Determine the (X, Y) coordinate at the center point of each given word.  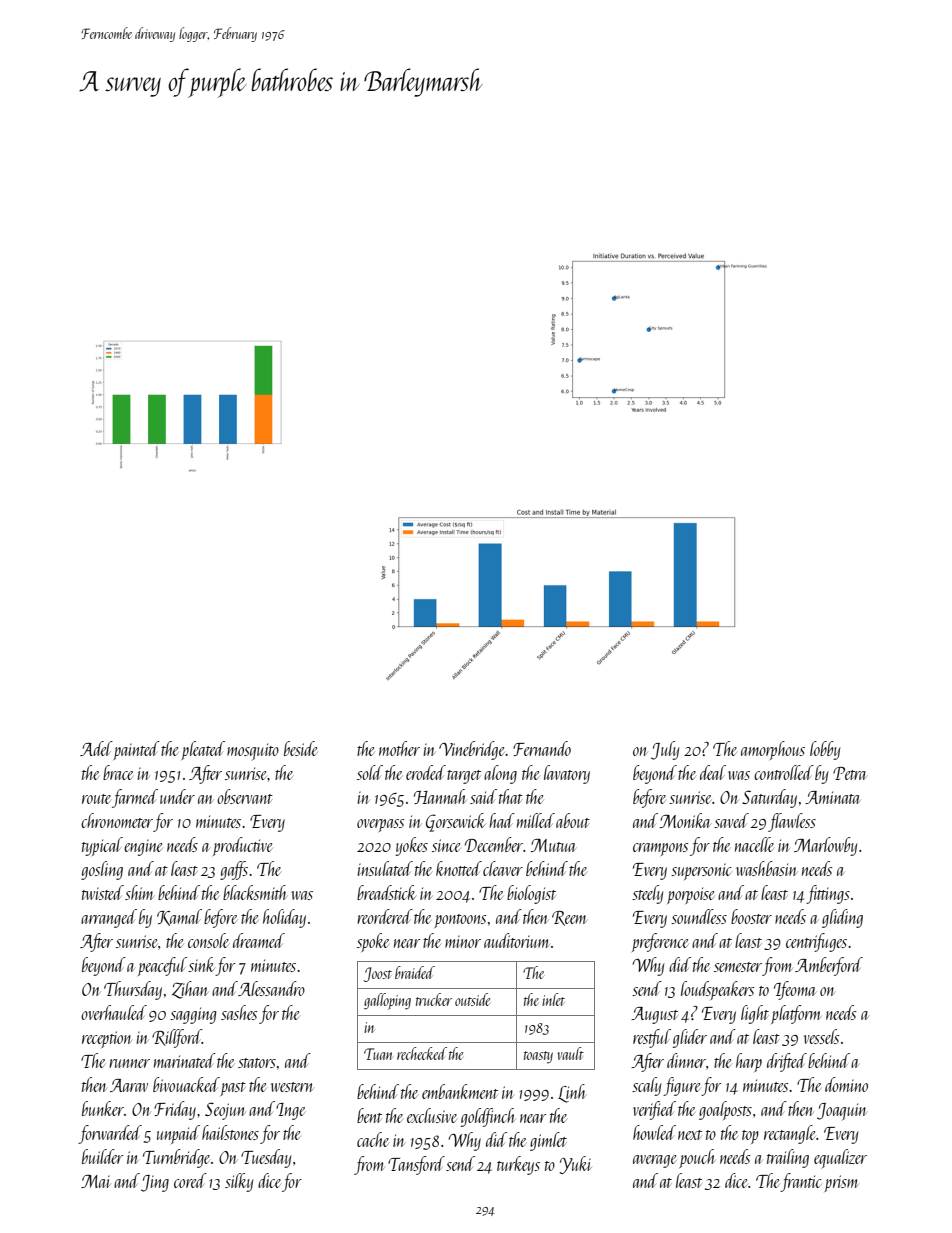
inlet (553, 999)
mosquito (253, 751)
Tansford (416, 1165)
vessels (821, 1036)
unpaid (178, 1134)
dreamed (259, 940)
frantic (801, 1182)
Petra (850, 773)
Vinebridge (472, 750)
